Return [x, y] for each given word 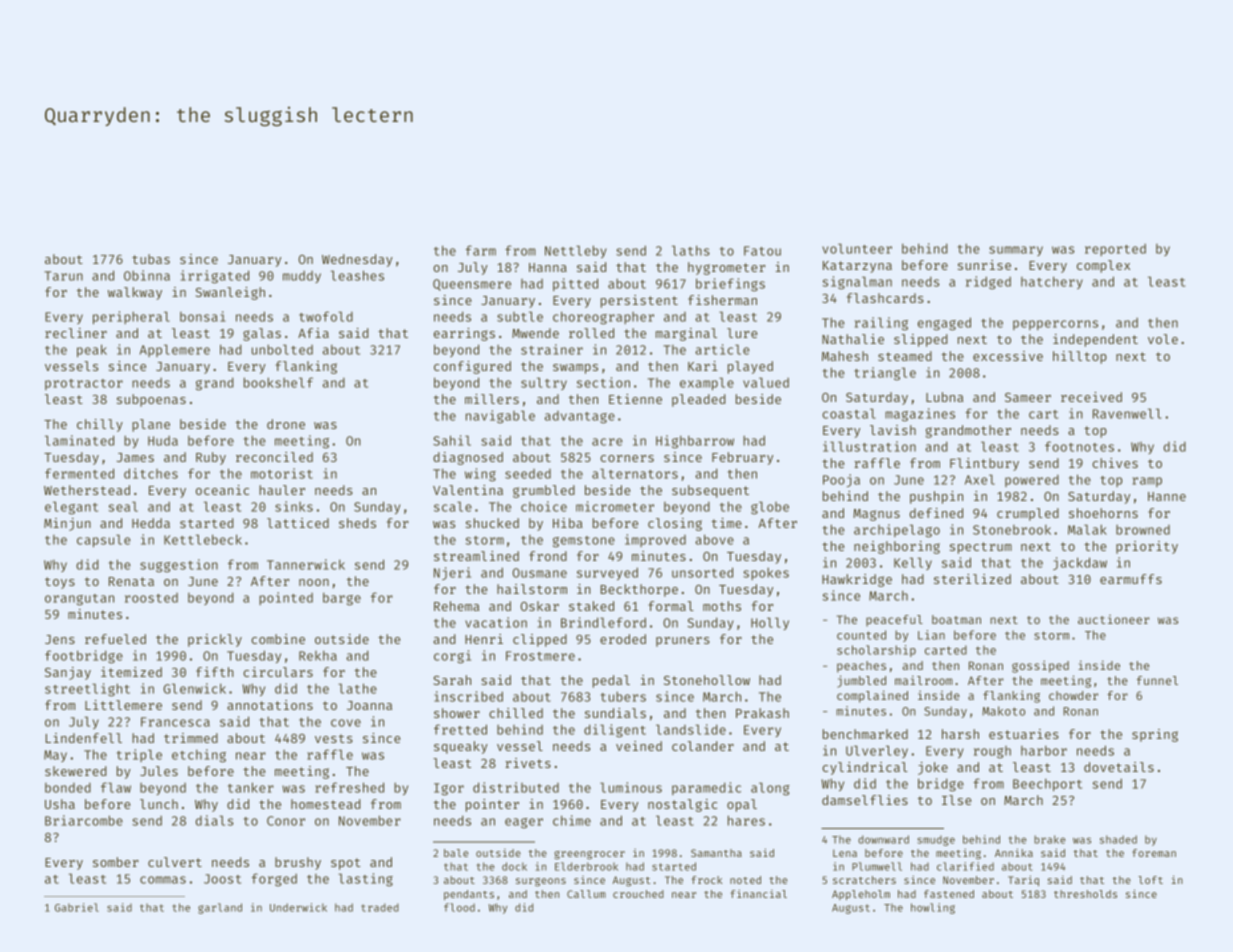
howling [933, 908]
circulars [278, 672]
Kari [703, 366]
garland [220, 908]
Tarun [63, 276]
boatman [956, 619]
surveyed [607, 573]
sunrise [984, 265]
